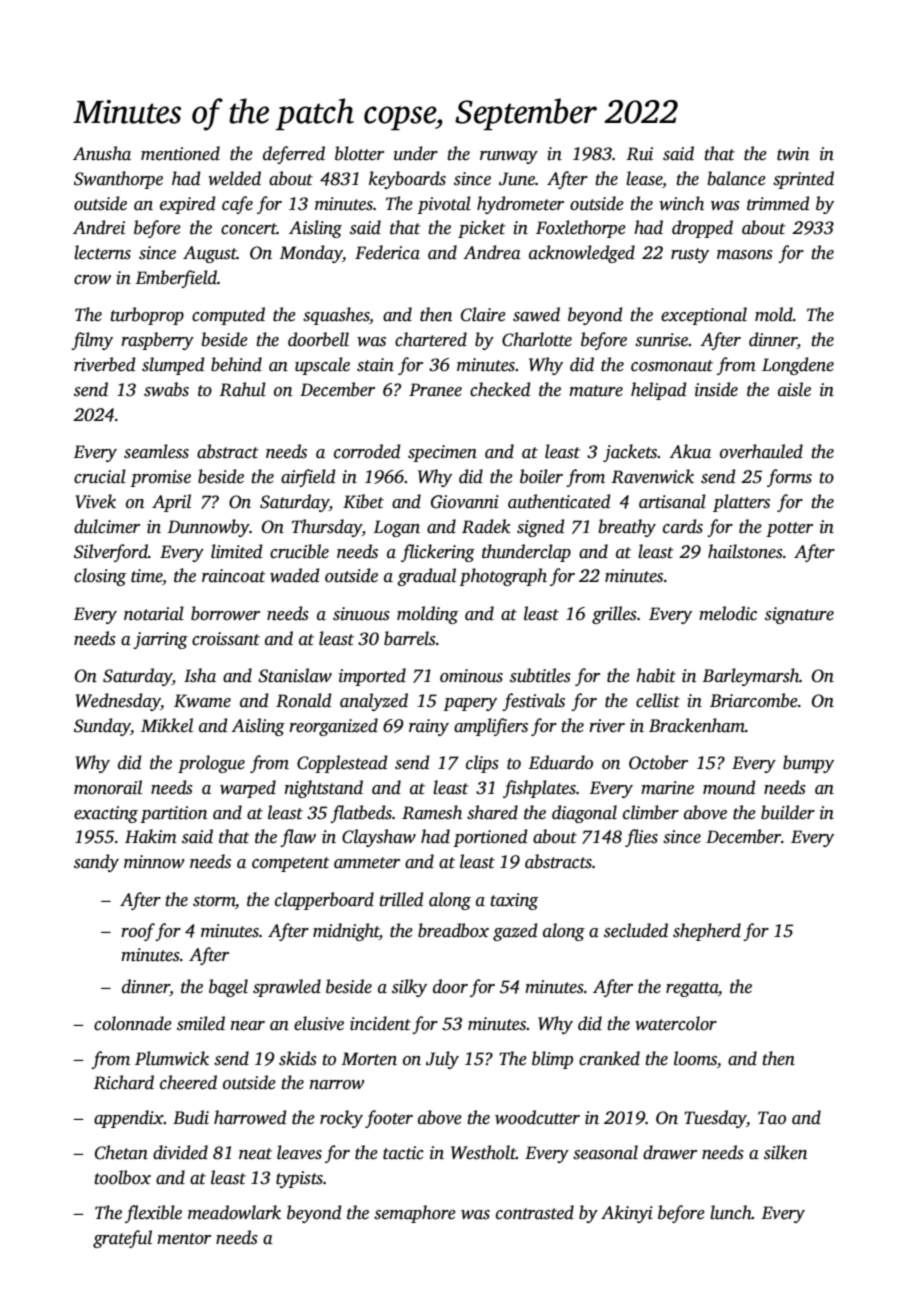 The height and width of the screenshot is (1316, 908). What do you see at coordinates (249, 229) in the screenshot?
I see `concert` at bounding box center [249, 229].
